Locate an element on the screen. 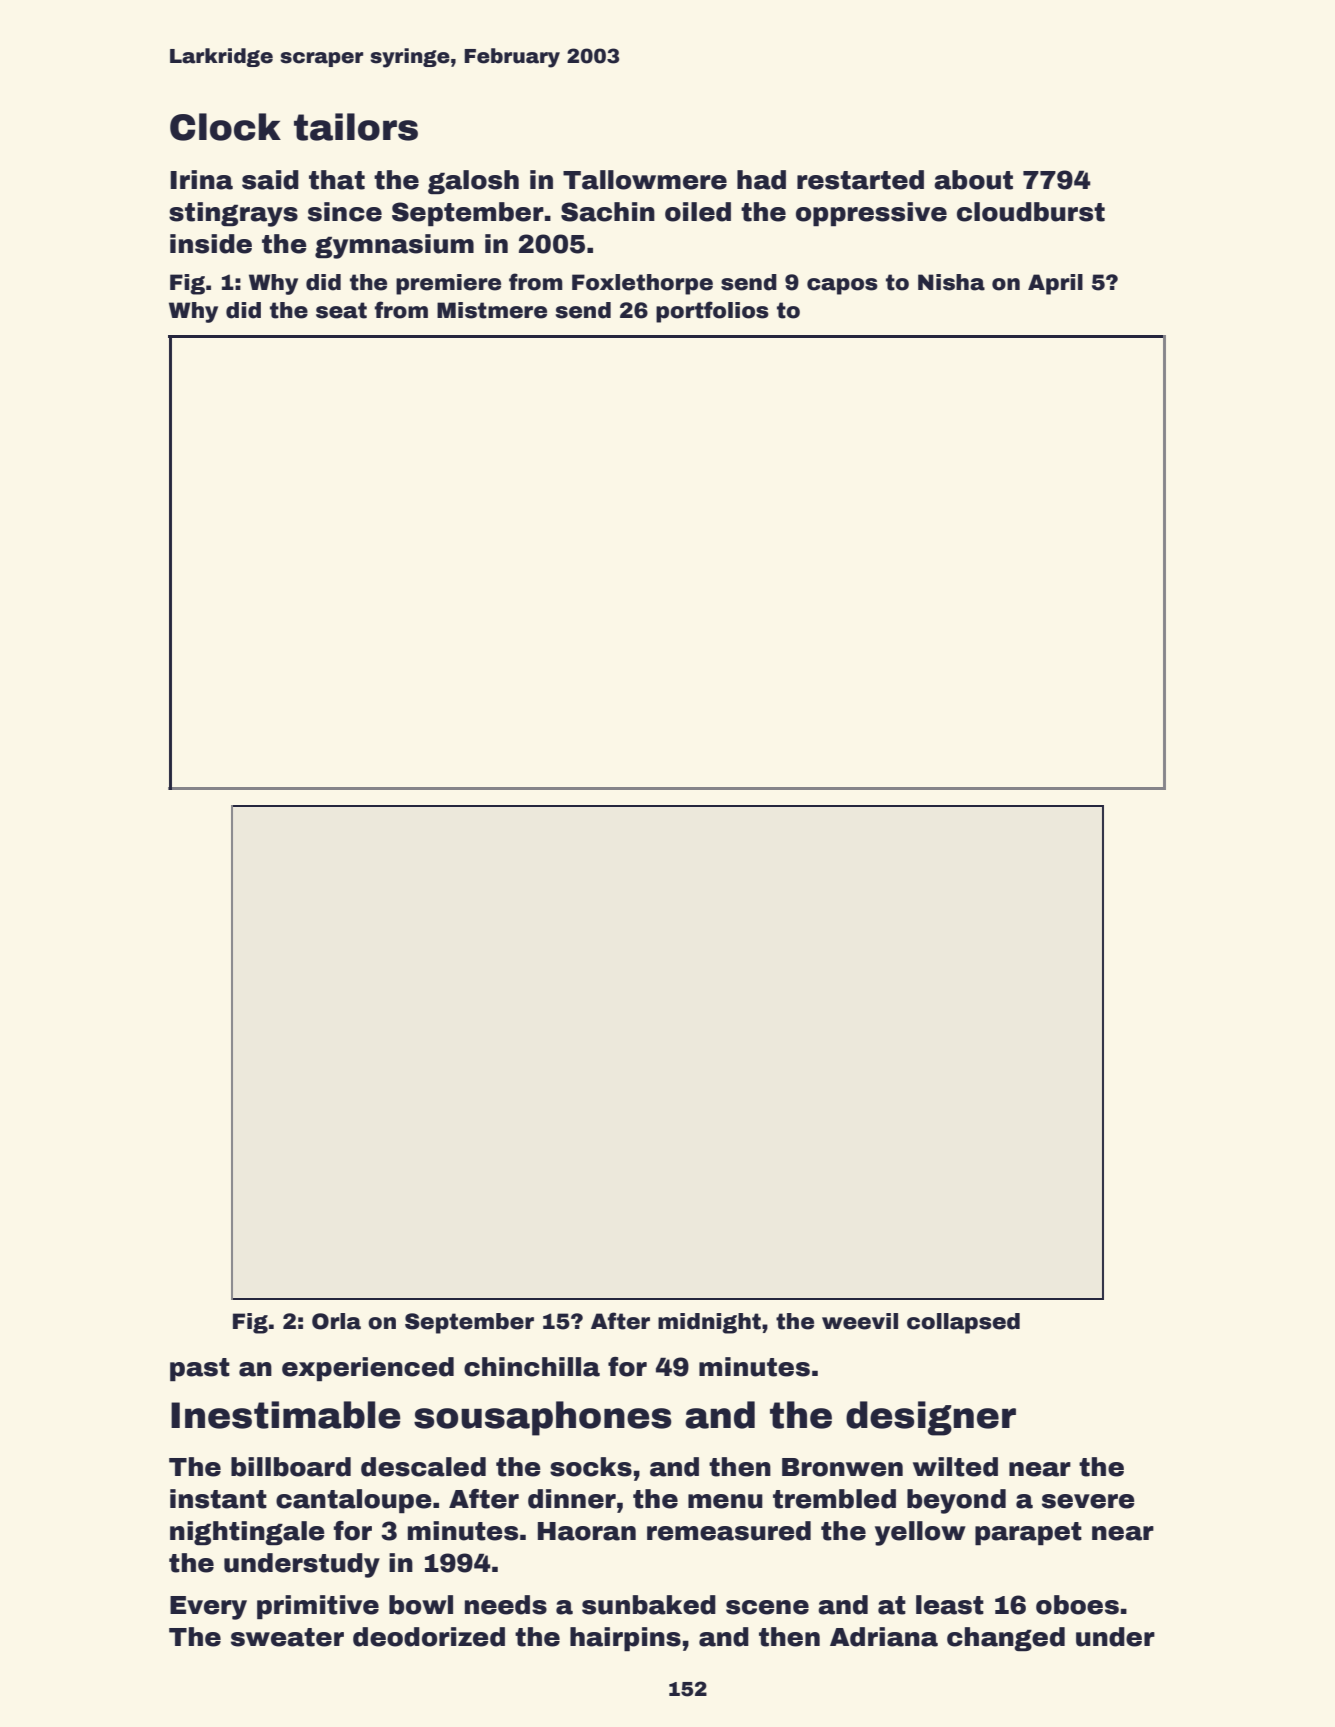 This screenshot has height=1727, width=1335. portfolios is located at coordinates (712, 312).
